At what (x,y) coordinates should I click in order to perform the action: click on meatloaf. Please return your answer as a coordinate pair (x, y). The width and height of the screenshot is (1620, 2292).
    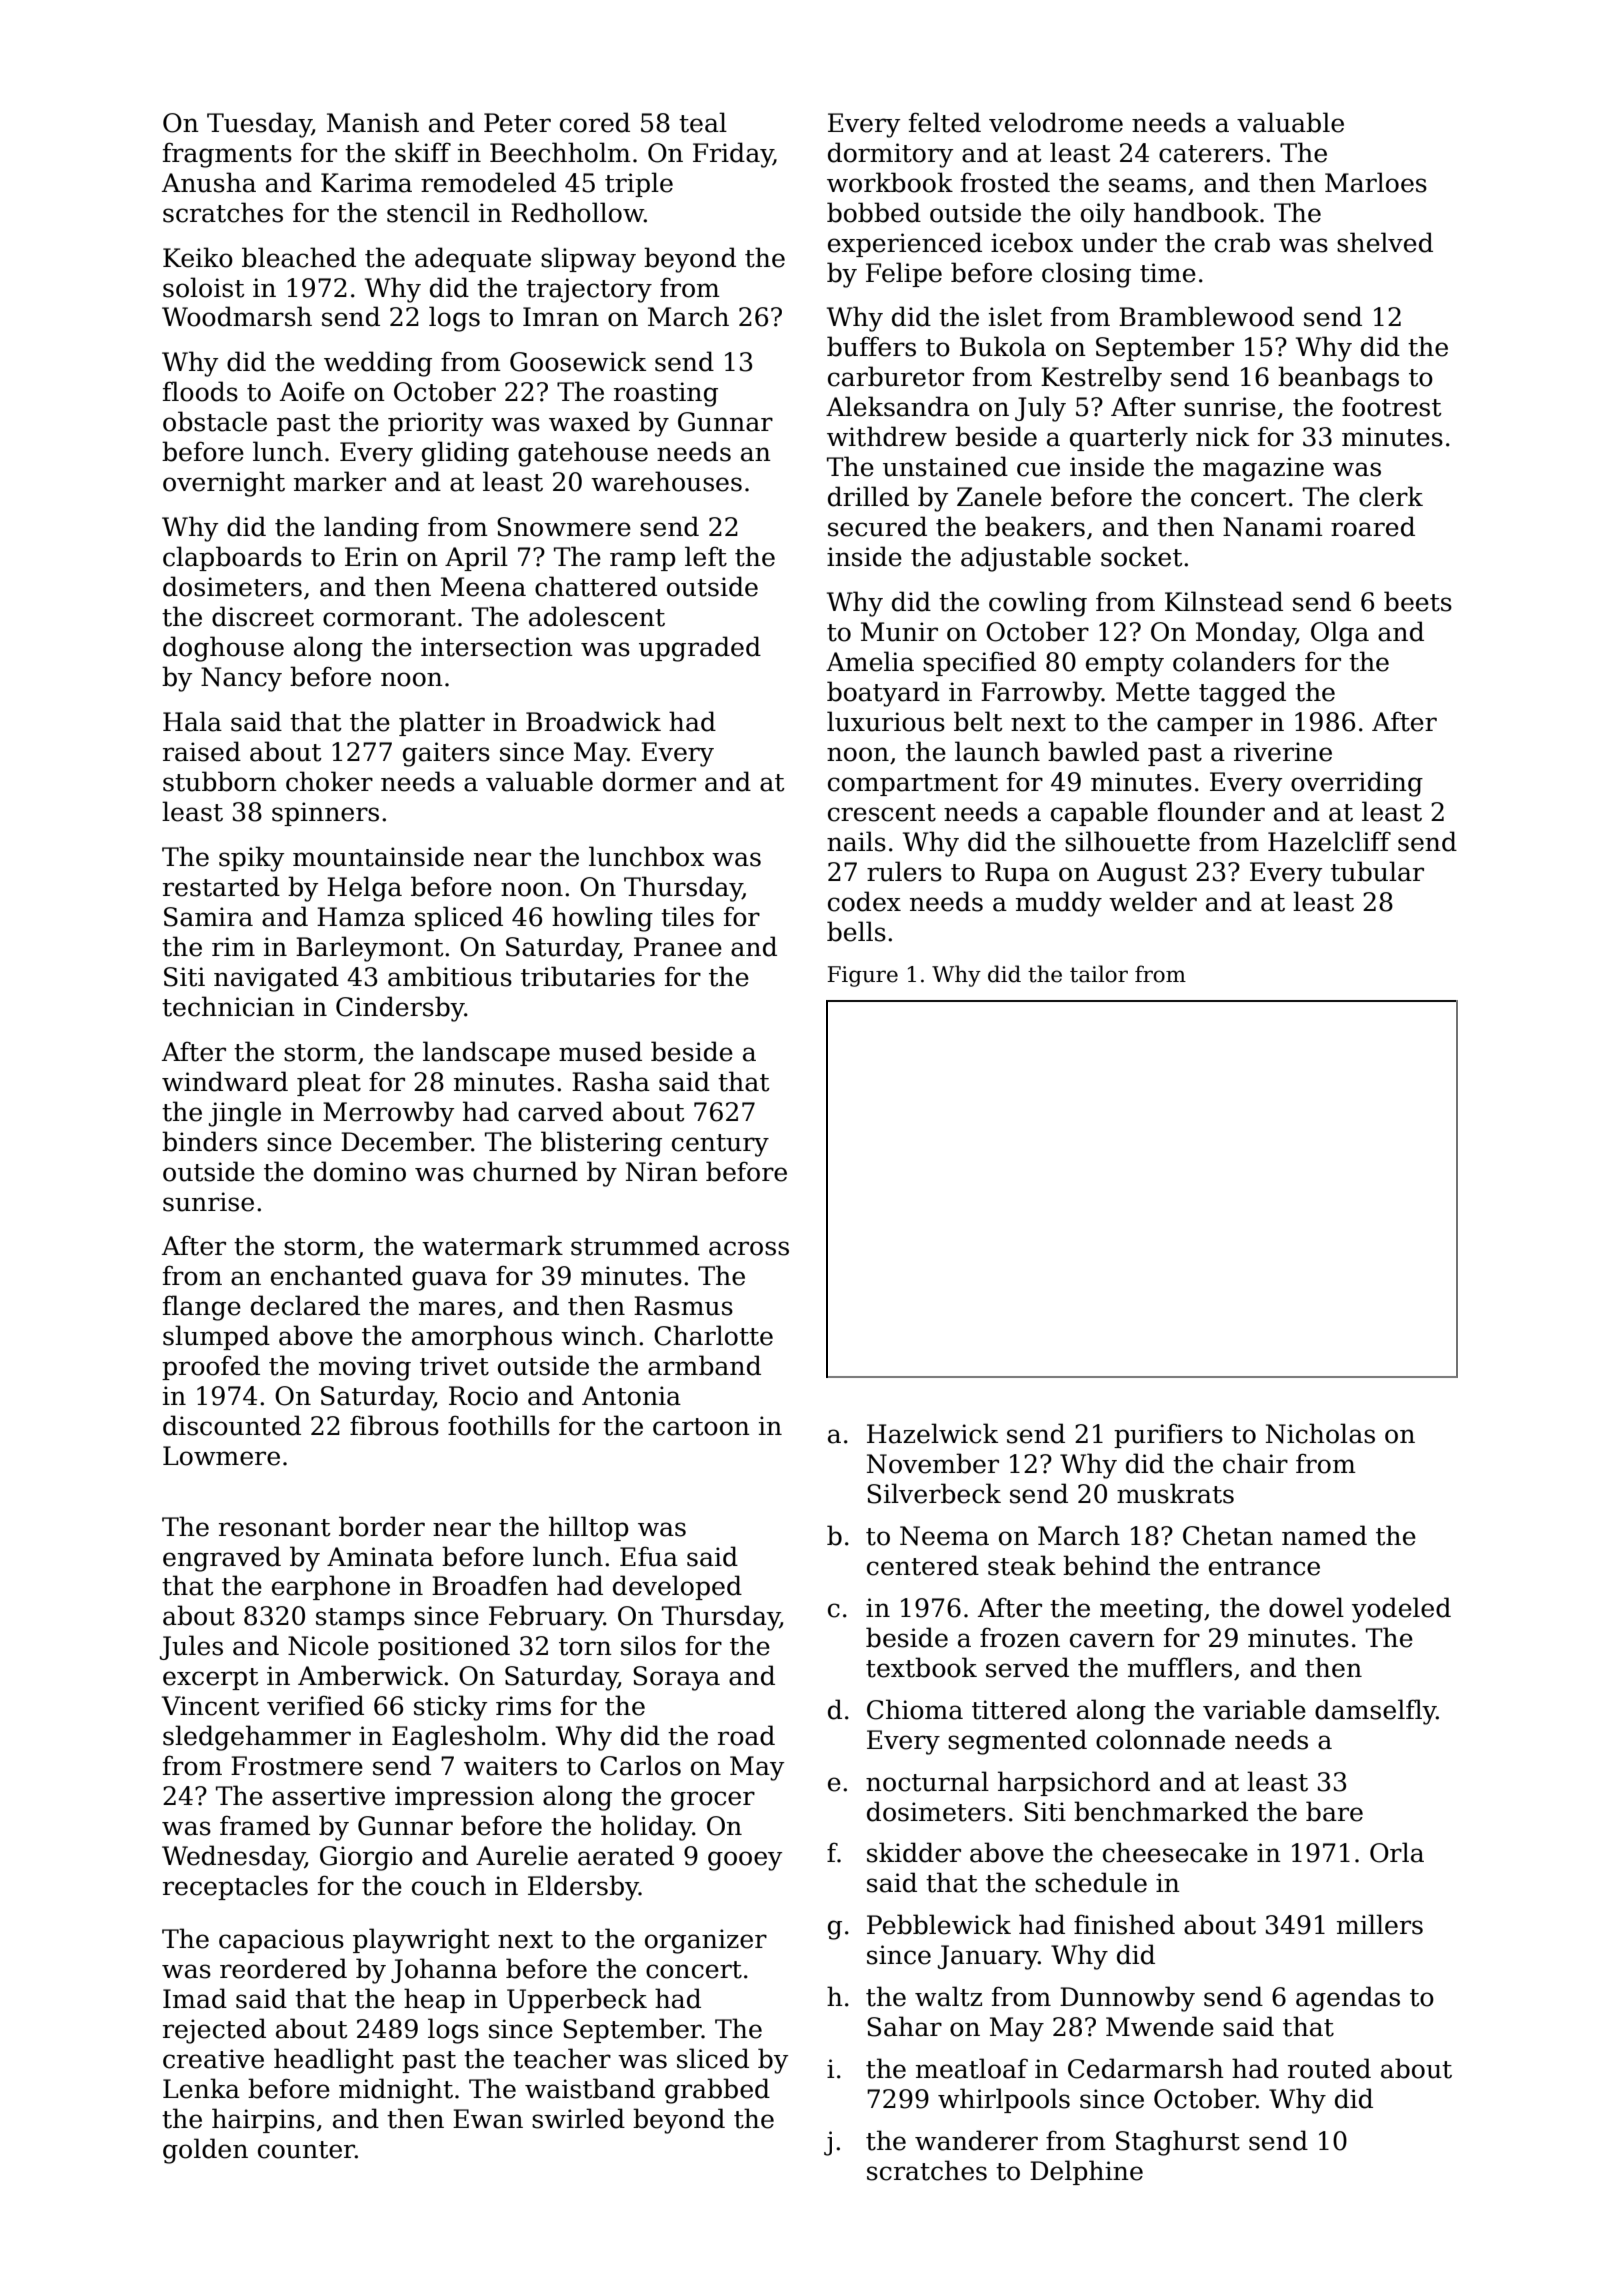
    Looking at the image, I should click on (972, 2068).
